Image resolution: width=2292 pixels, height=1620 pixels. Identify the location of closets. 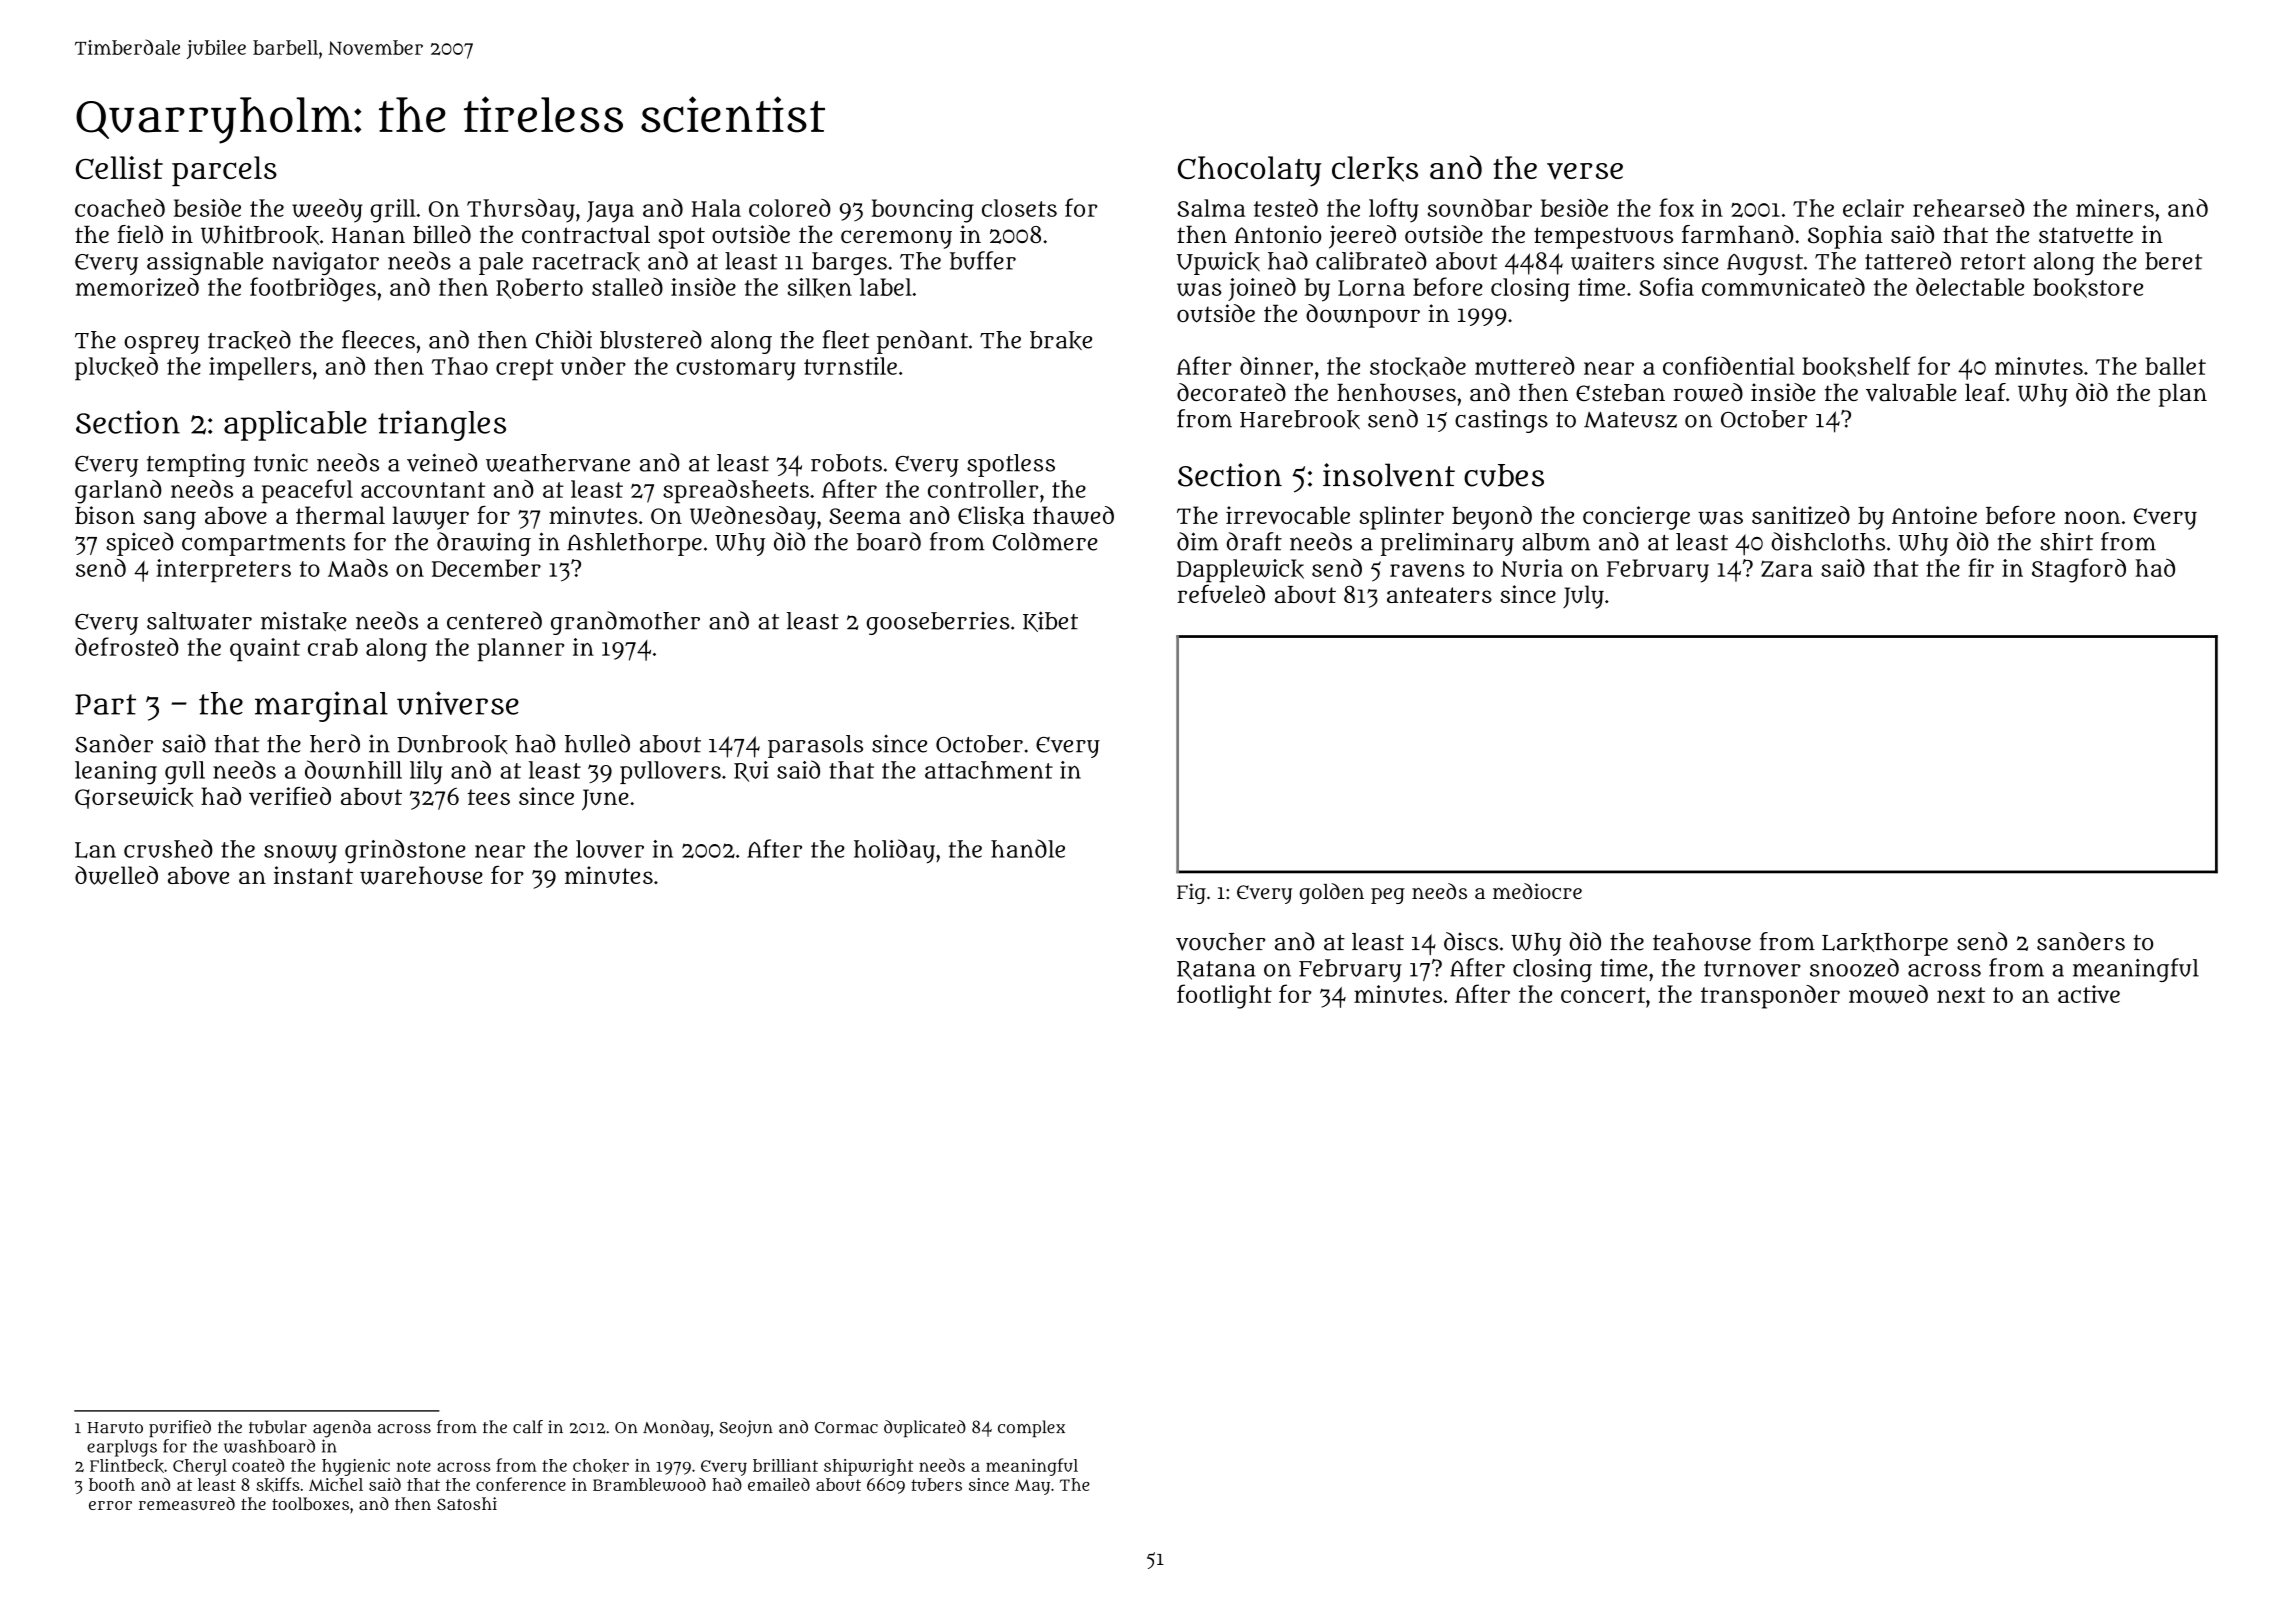
(1019, 208).
